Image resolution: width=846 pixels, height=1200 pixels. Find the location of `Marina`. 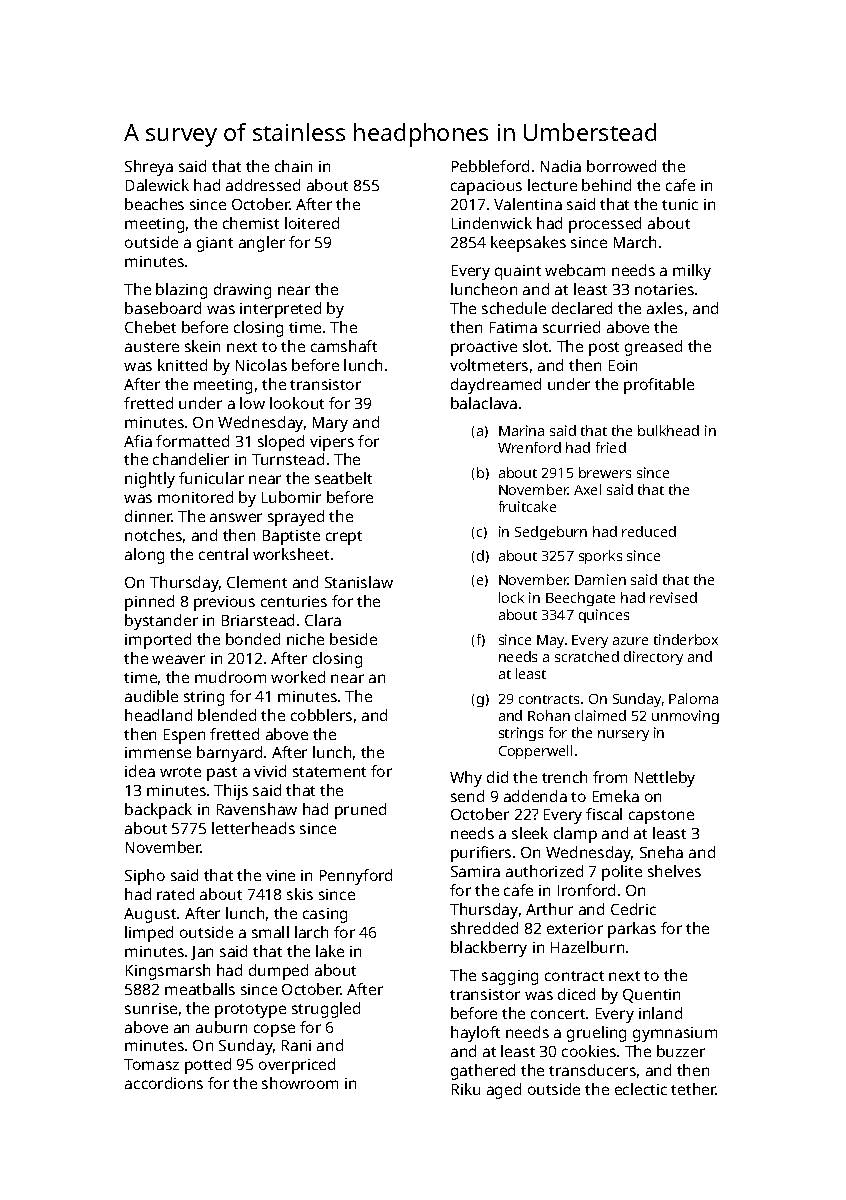

Marina is located at coordinates (521, 430).
